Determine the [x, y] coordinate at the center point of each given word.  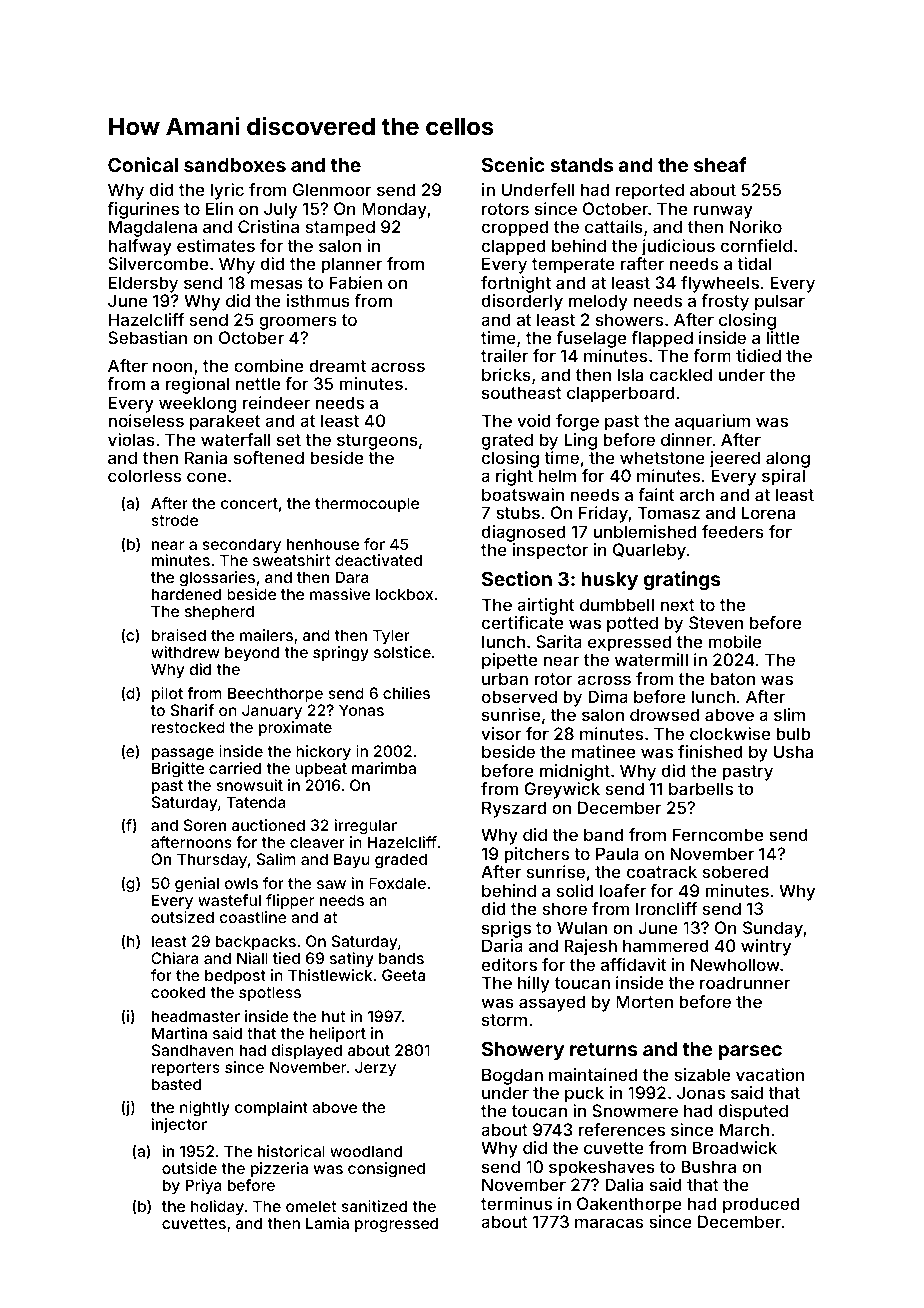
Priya [204, 1187]
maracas [609, 1223]
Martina [179, 1033]
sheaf [720, 164]
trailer [504, 355]
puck [584, 1094]
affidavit [633, 964]
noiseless [146, 420]
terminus [516, 1203]
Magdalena [153, 228]
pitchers [536, 855]
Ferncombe [718, 834]
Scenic [513, 164]
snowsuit [249, 785]
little [782, 337]
